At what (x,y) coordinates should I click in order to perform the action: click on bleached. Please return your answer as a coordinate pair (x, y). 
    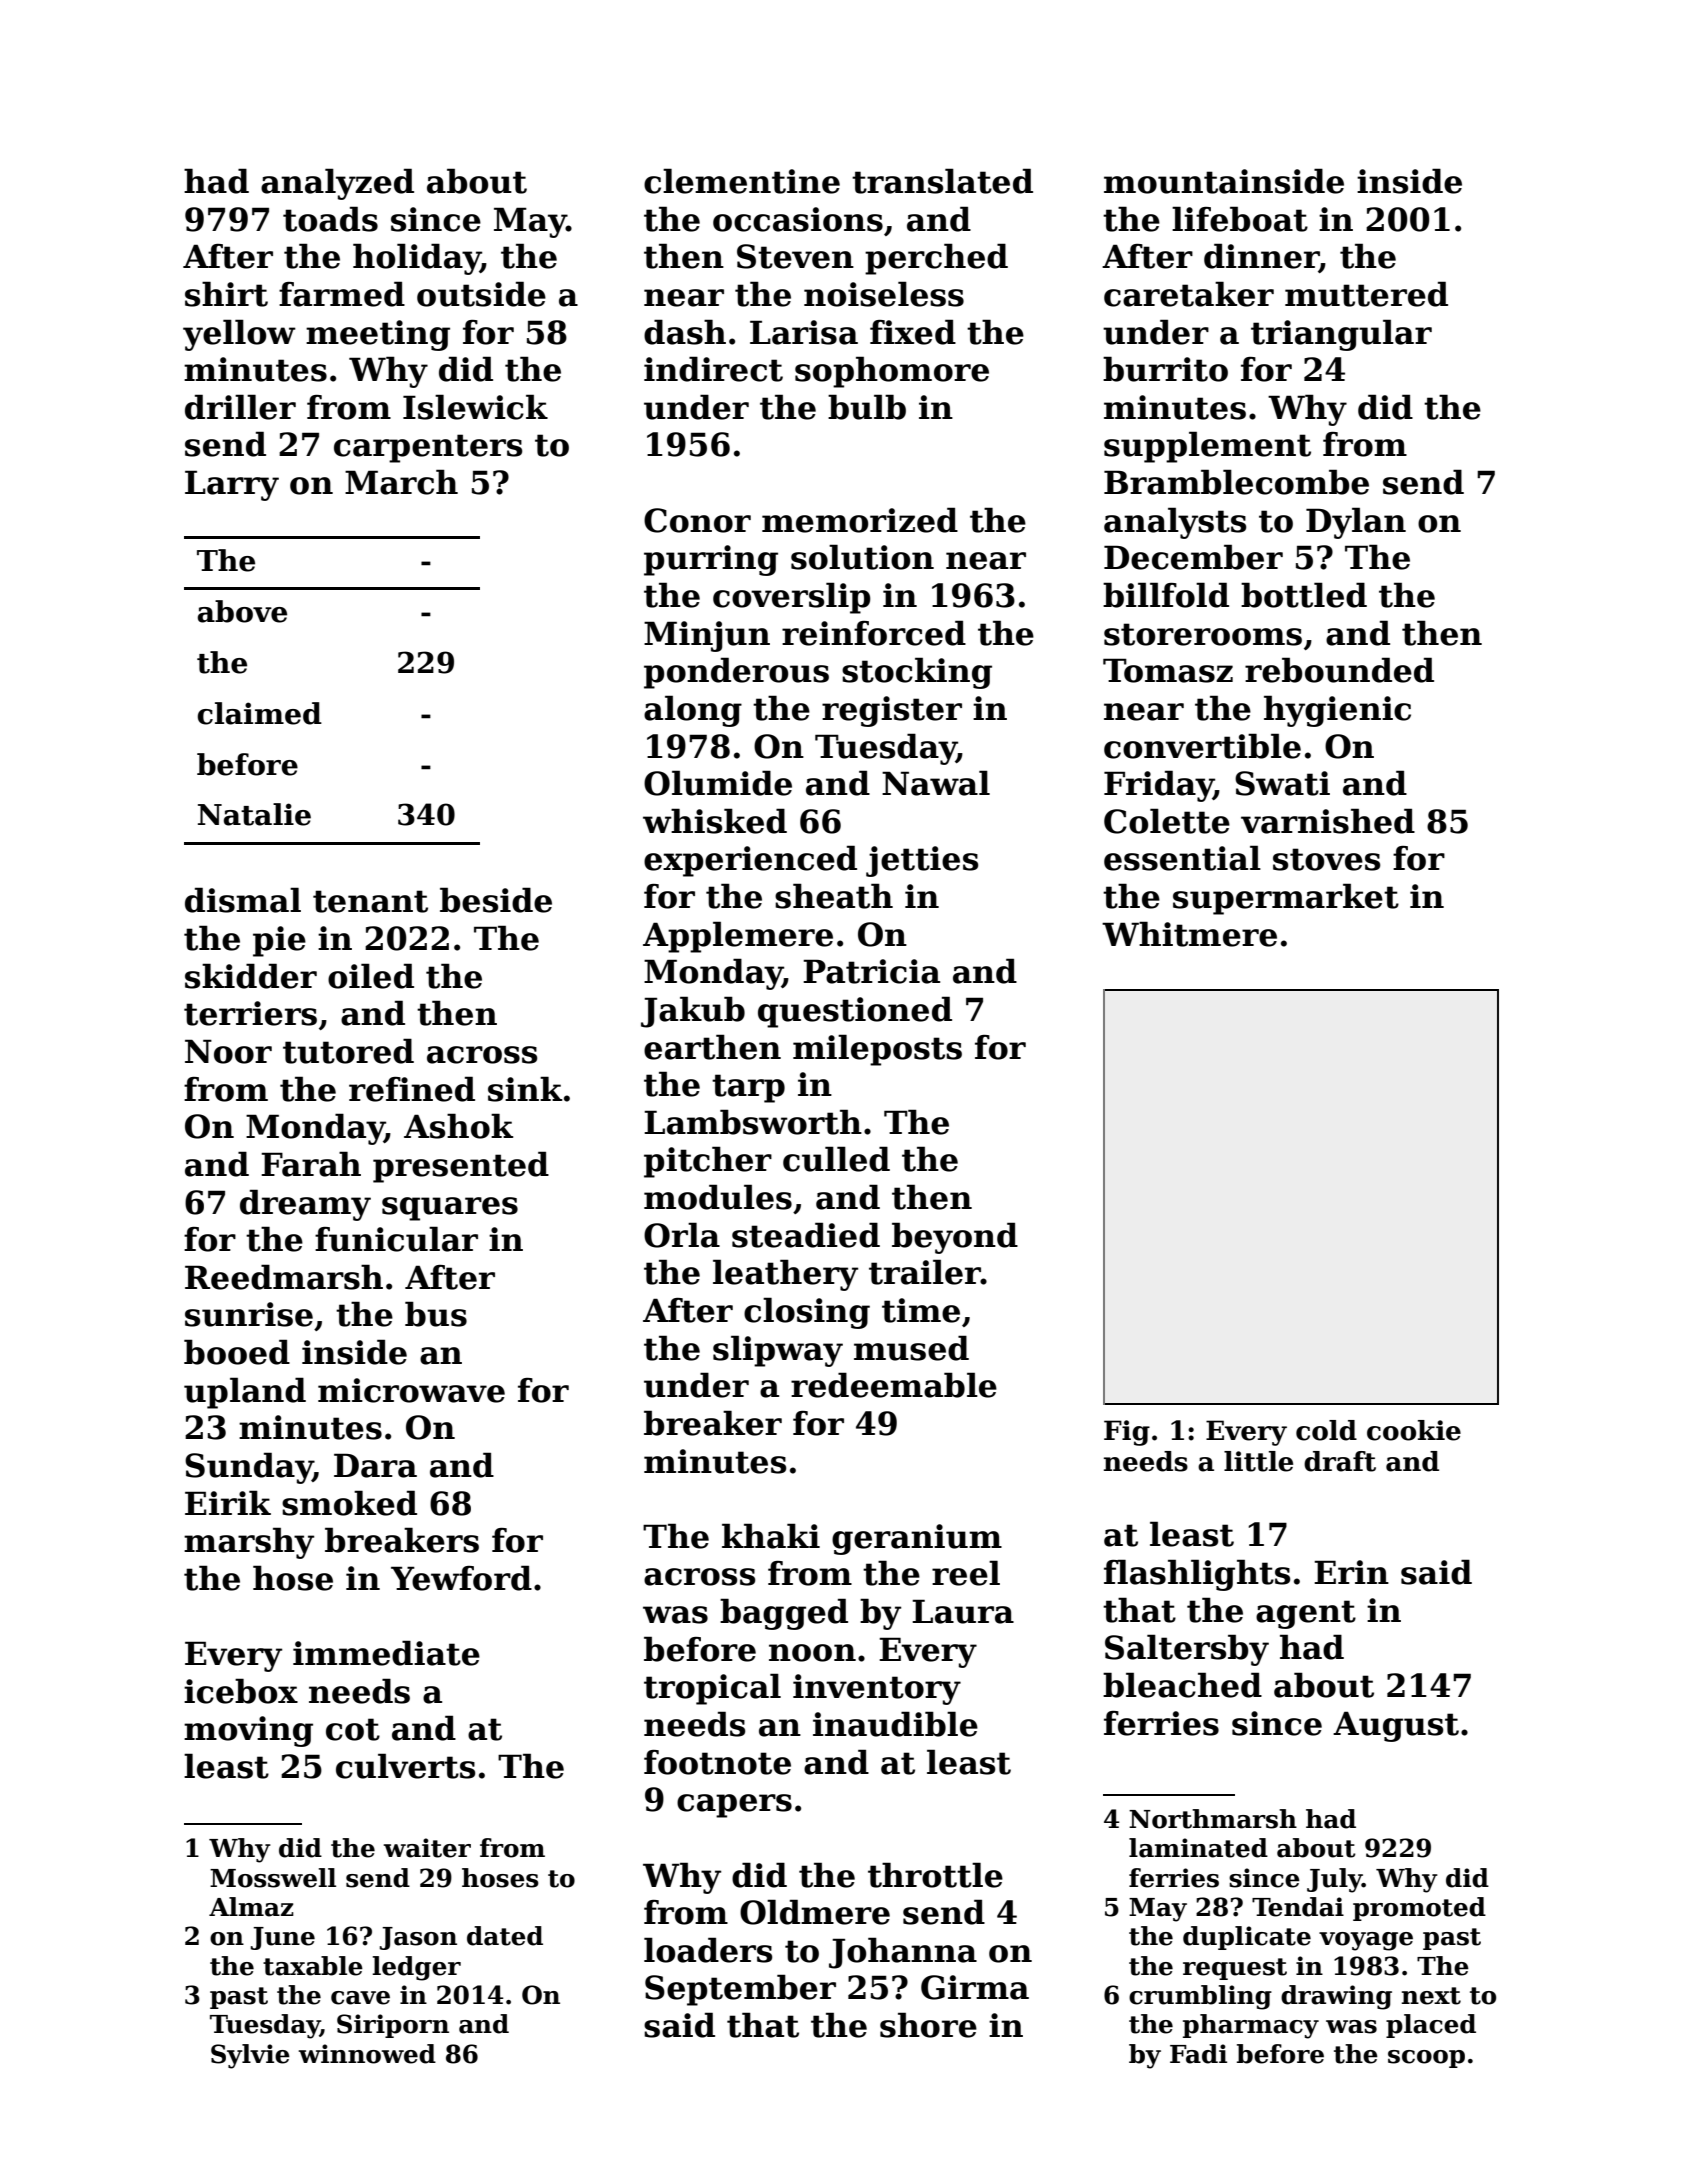
    Looking at the image, I should click on (1182, 1685).
